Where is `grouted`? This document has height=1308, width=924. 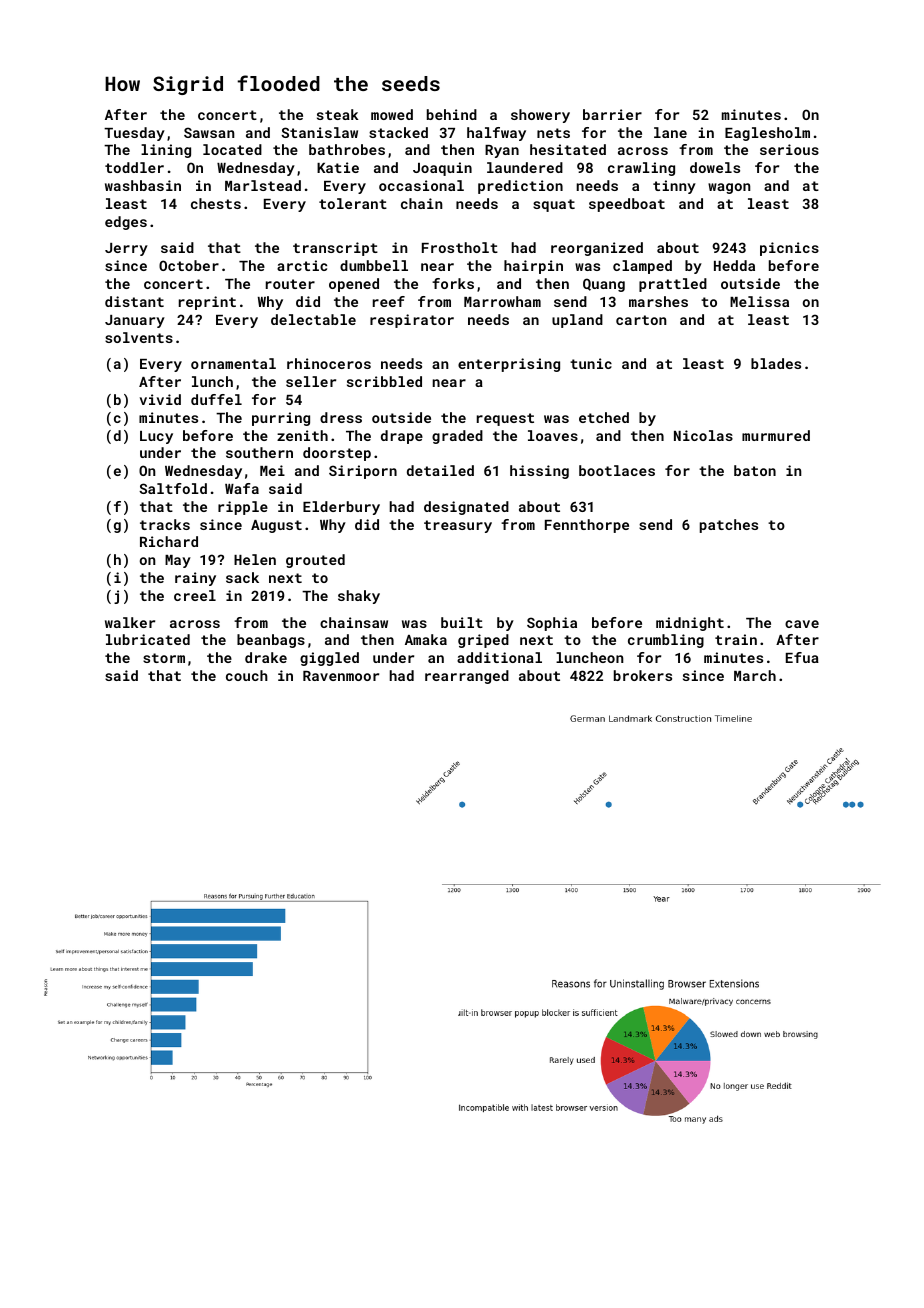 grouted is located at coordinates (315, 561).
